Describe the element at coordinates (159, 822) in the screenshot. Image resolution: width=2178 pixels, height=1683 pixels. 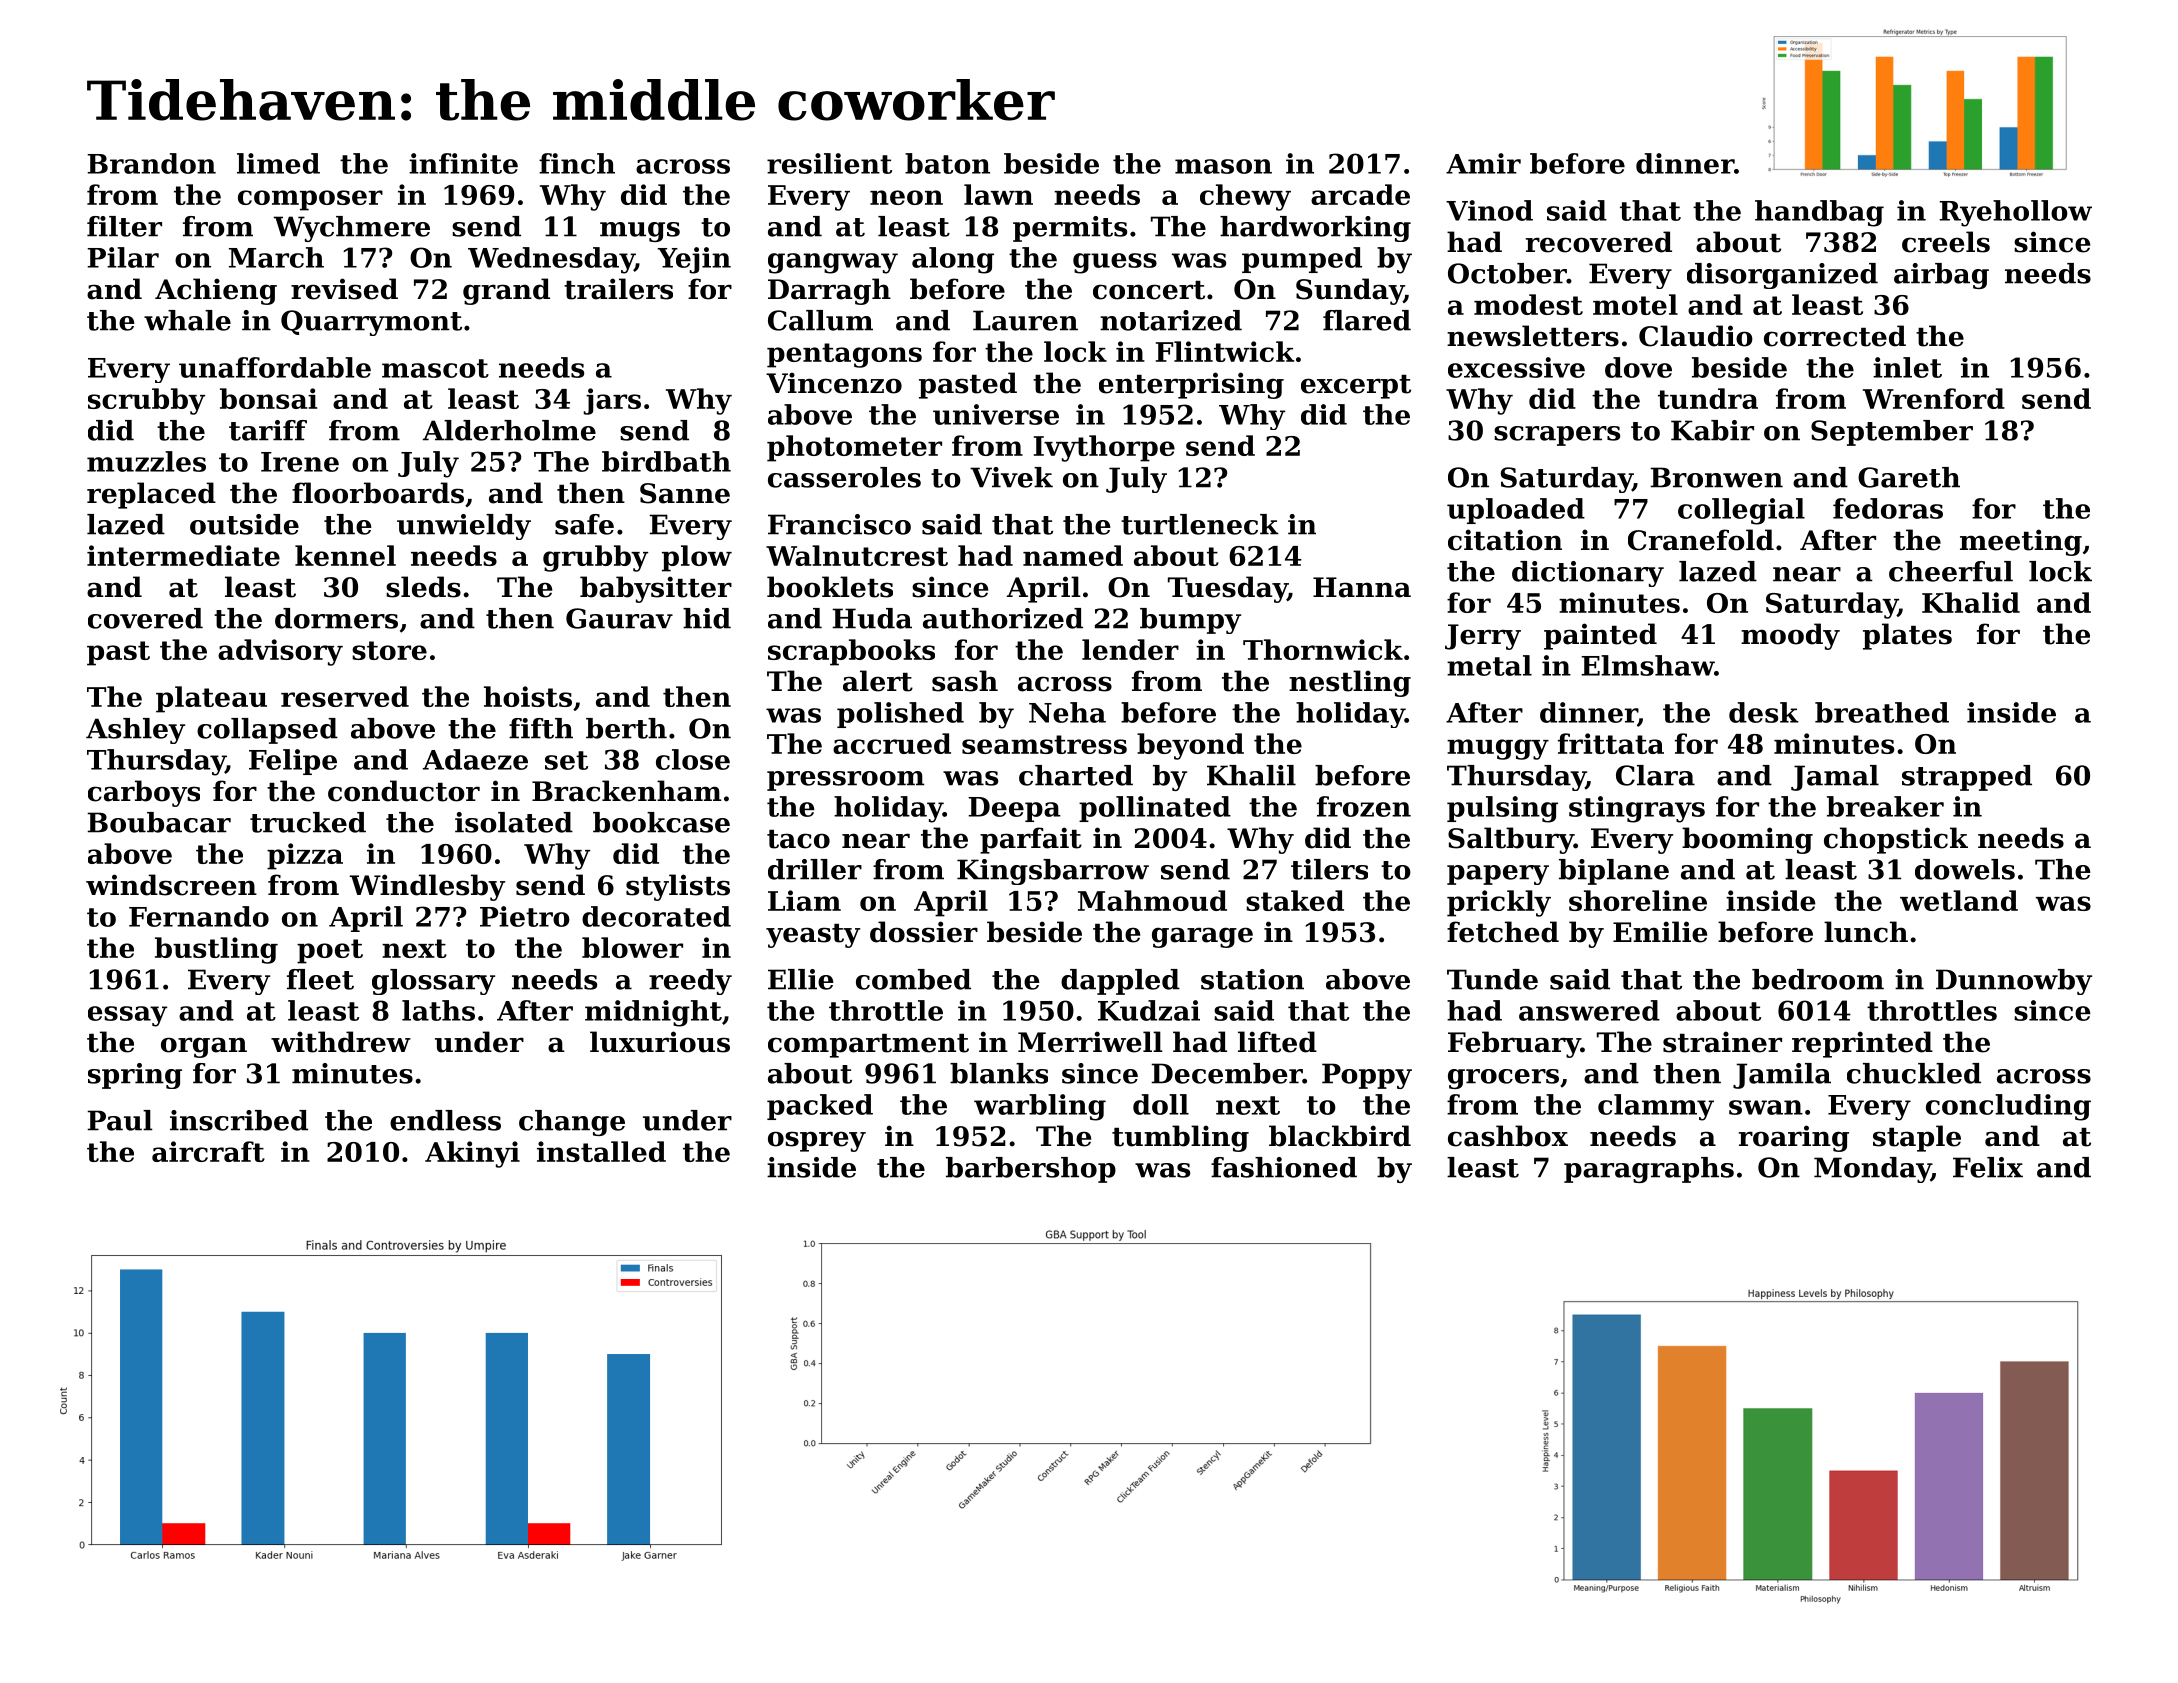
I see `Boubacar` at that location.
